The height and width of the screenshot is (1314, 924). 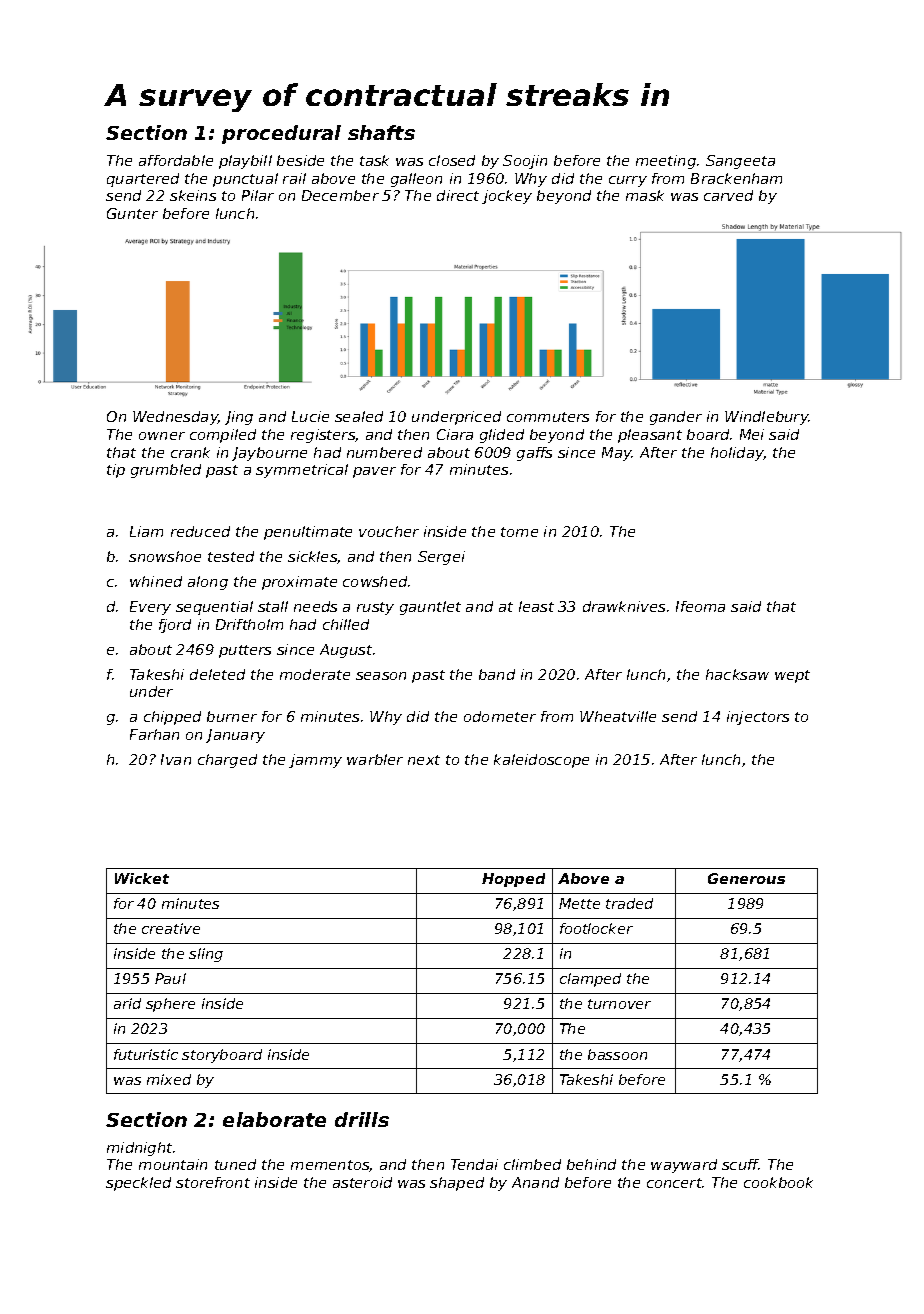 I want to click on Windlebury, so click(x=767, y=418).
